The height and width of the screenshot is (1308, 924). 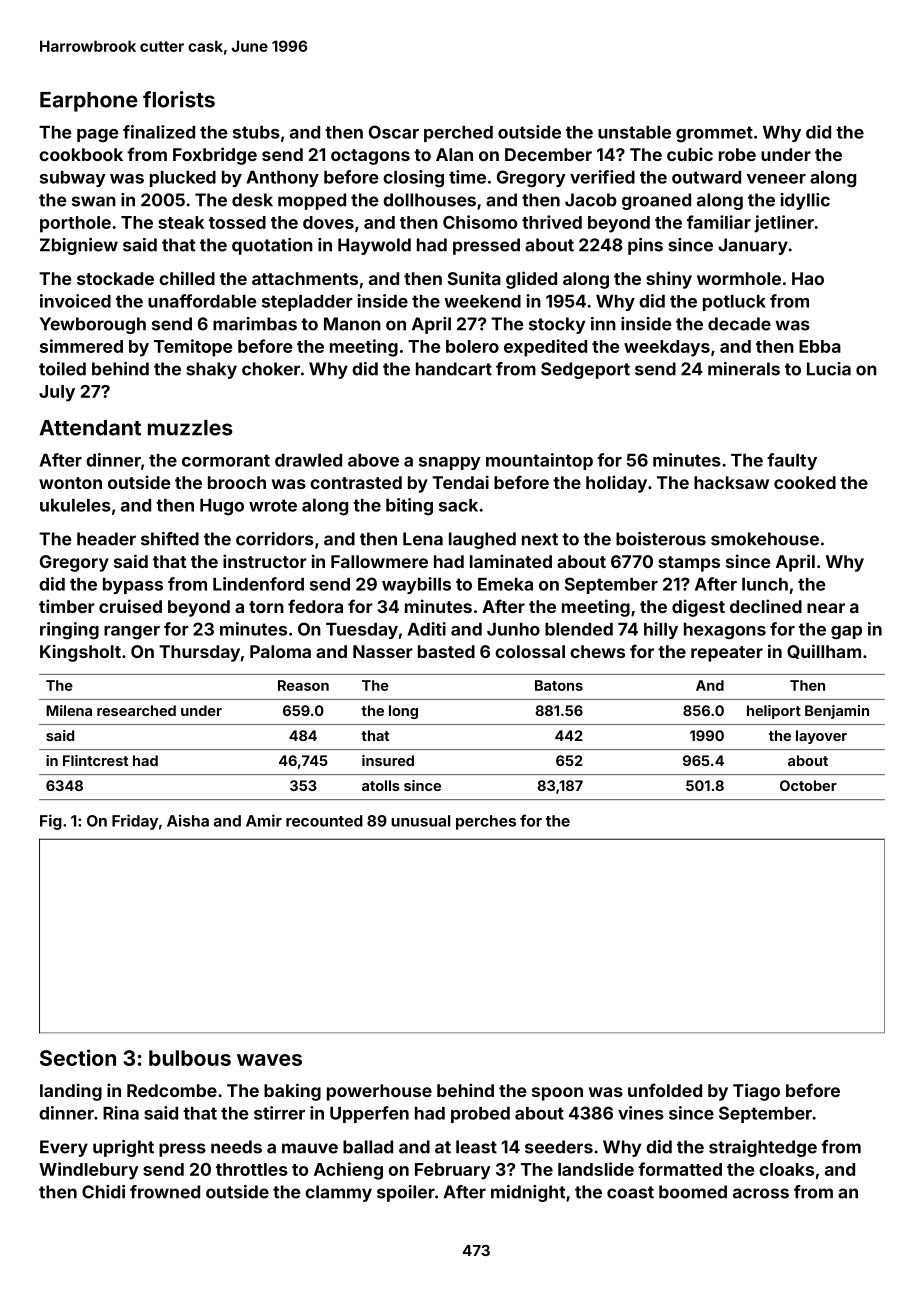 What do you see at coordinates (95, 760) in the screenshot?
I see `Flintcrest` at bounding box center [95, 760].
